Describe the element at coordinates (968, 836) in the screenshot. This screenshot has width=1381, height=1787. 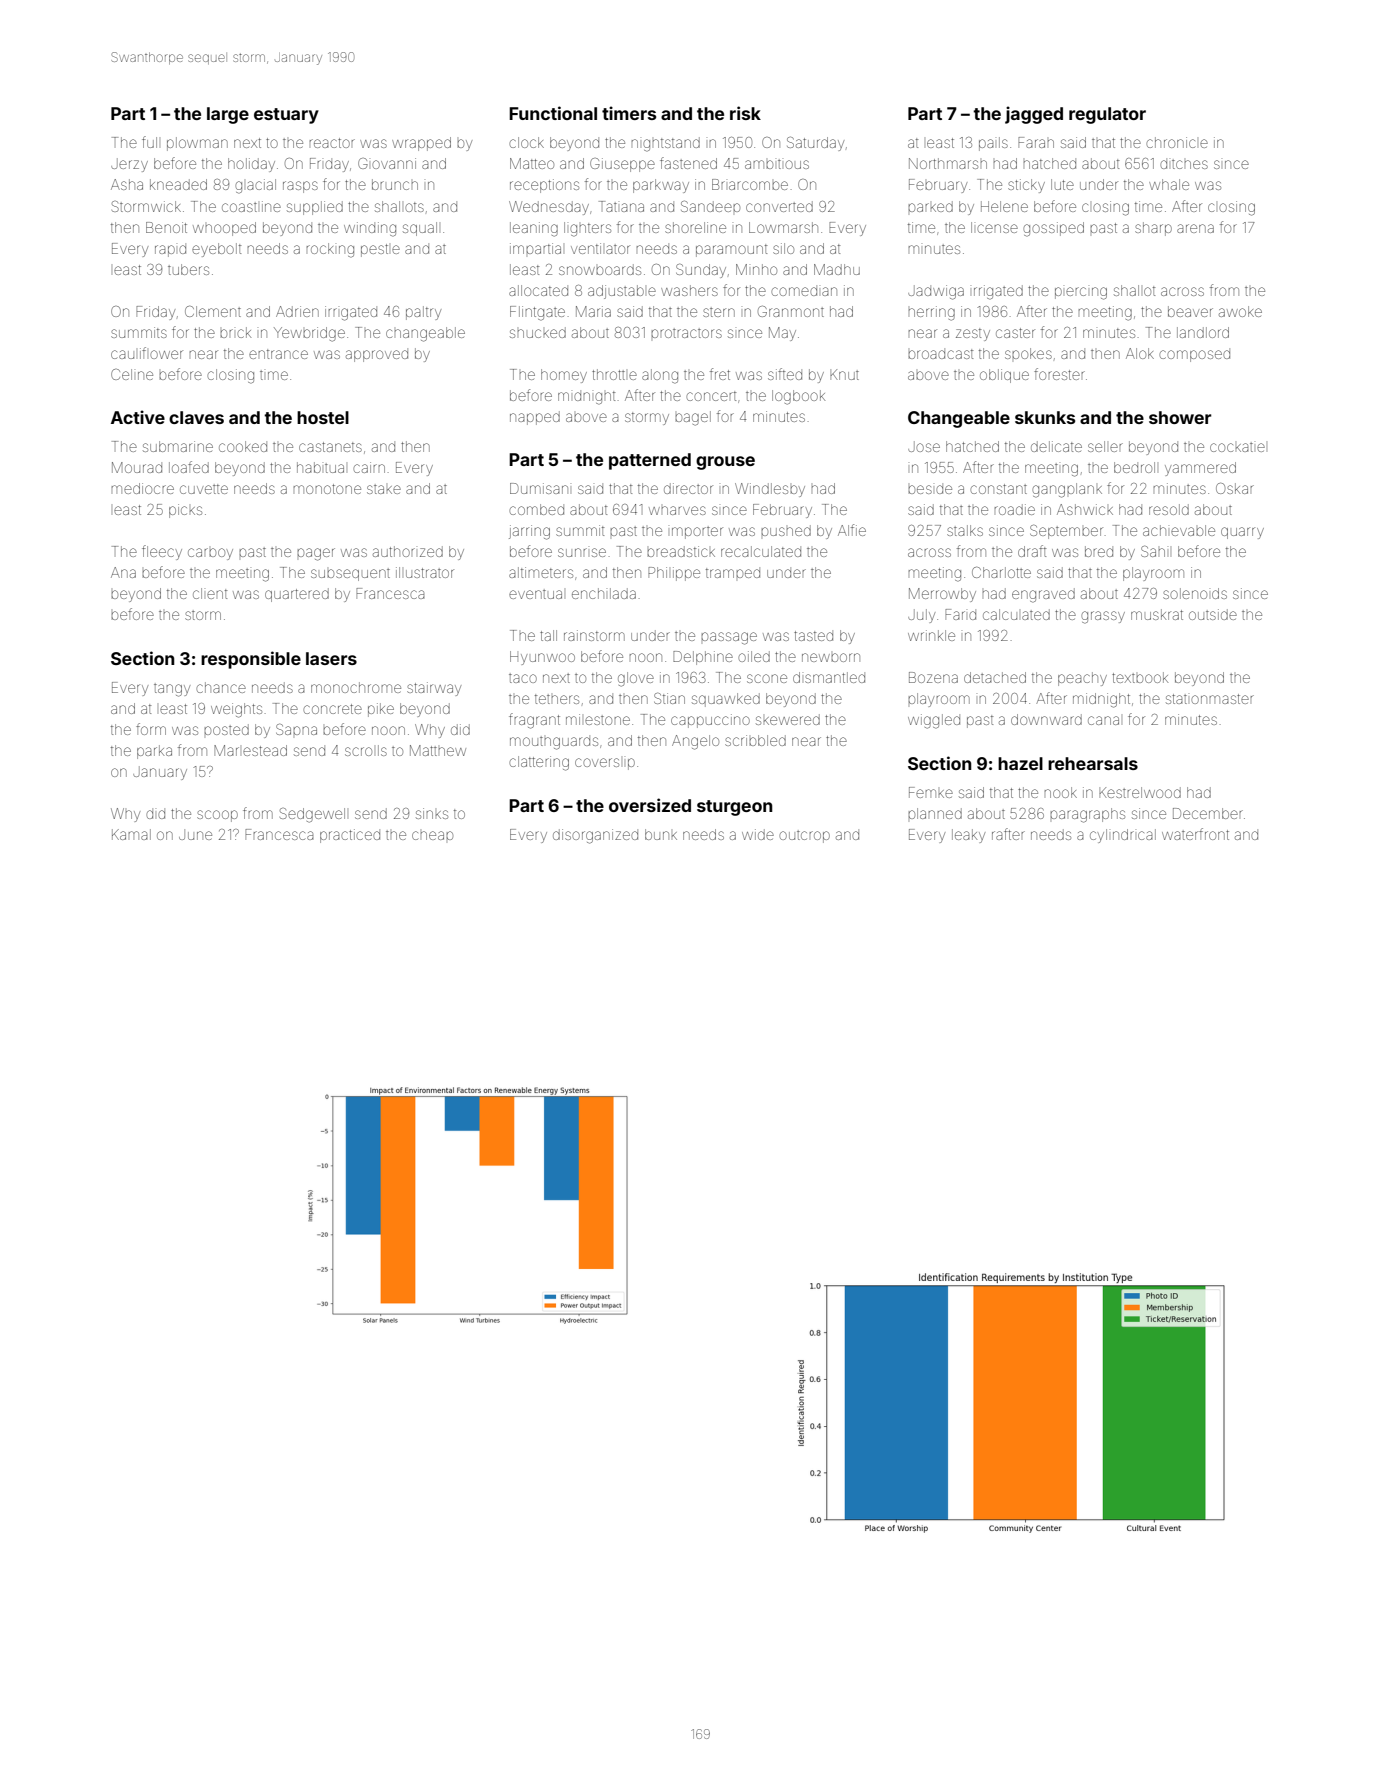
I see `leaky` at that location.
